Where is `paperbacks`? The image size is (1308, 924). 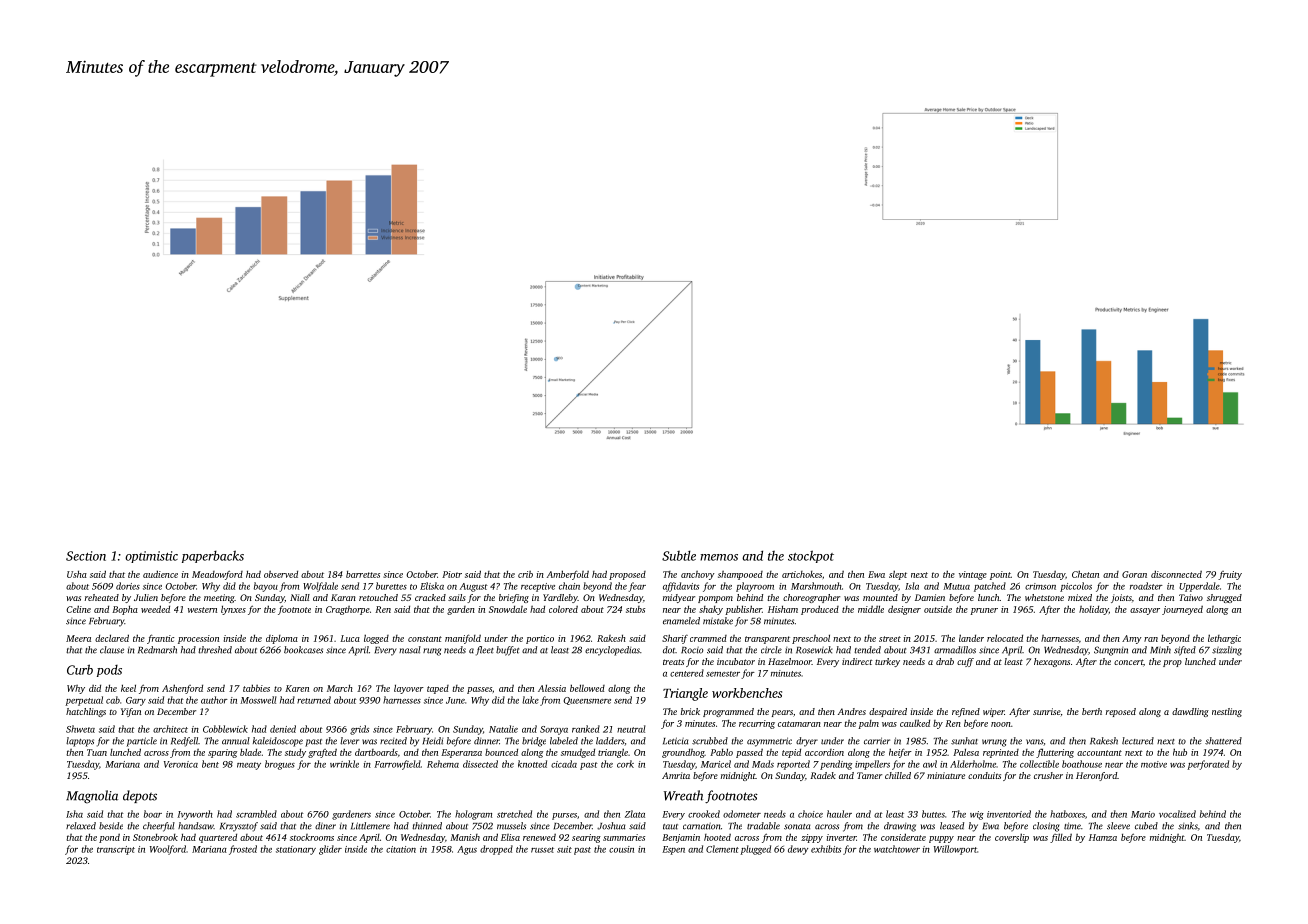 paperbacks is located at coordinates (213, 556).
